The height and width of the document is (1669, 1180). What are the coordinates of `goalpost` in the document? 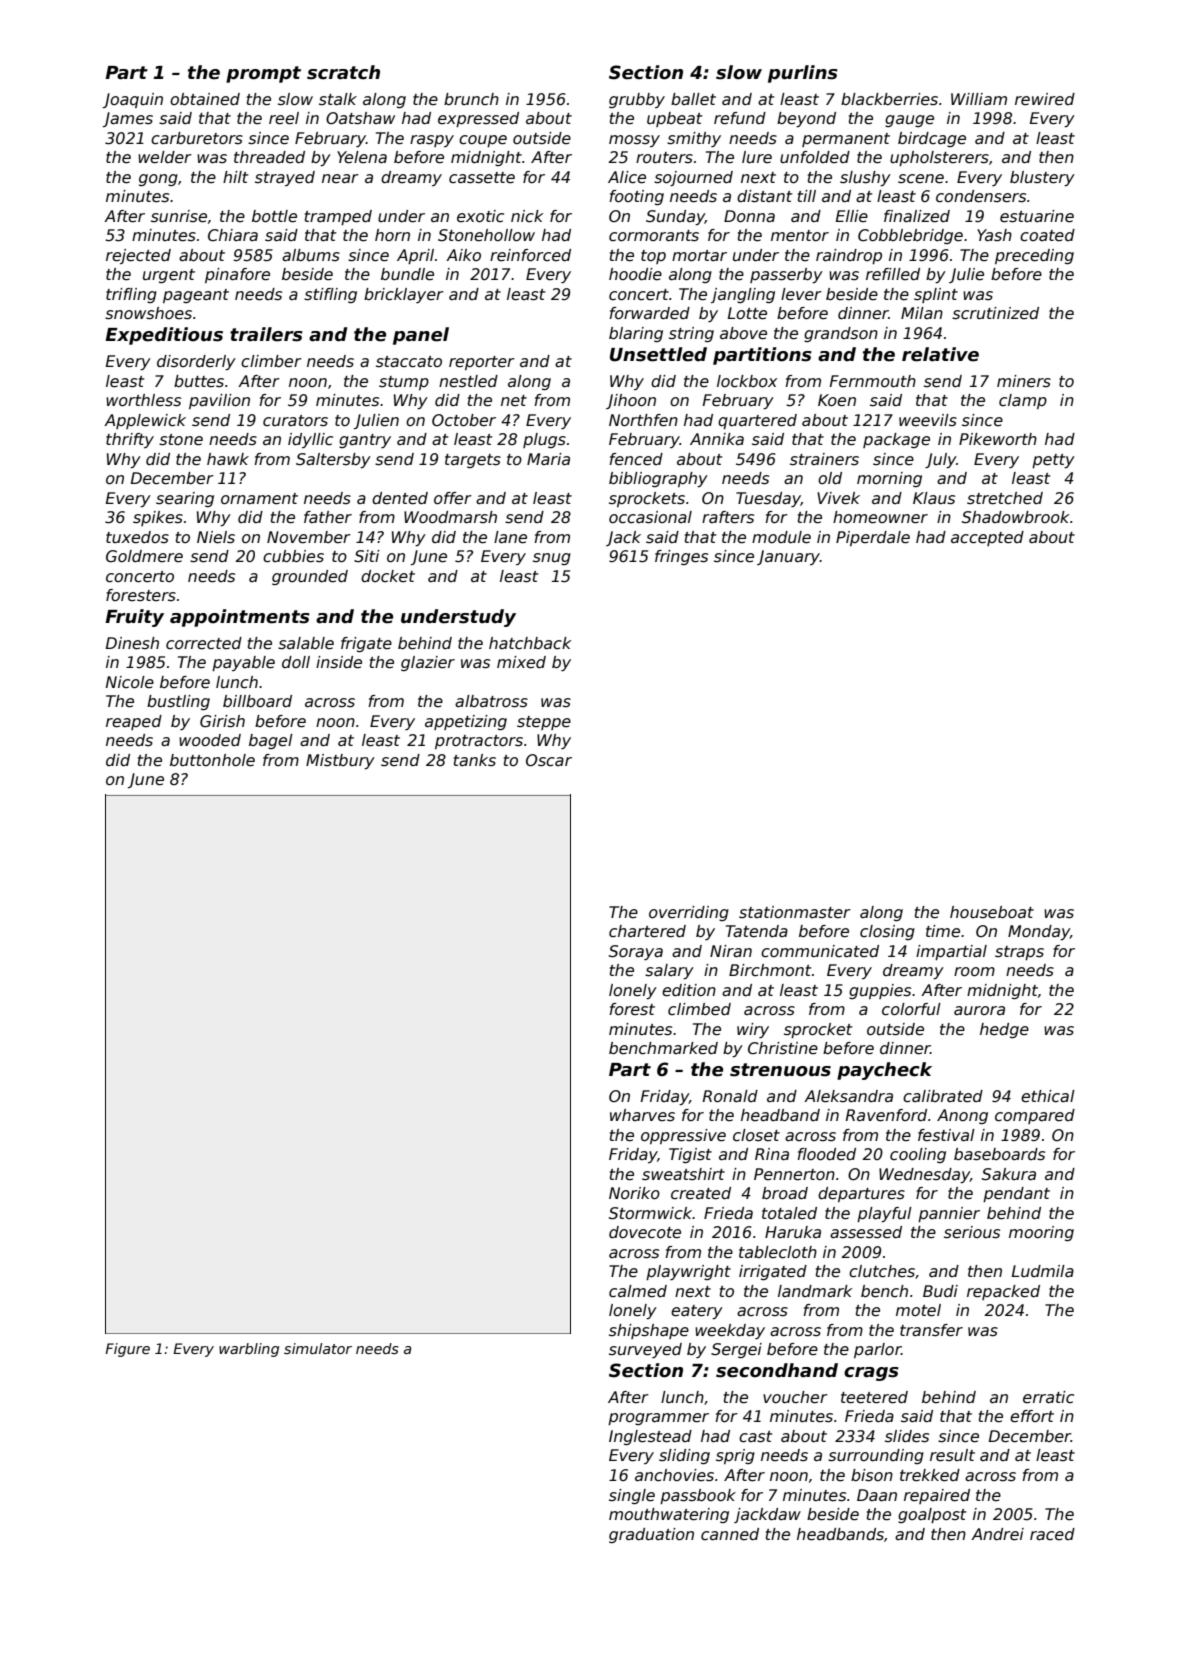 It's located at (932, 1515).
